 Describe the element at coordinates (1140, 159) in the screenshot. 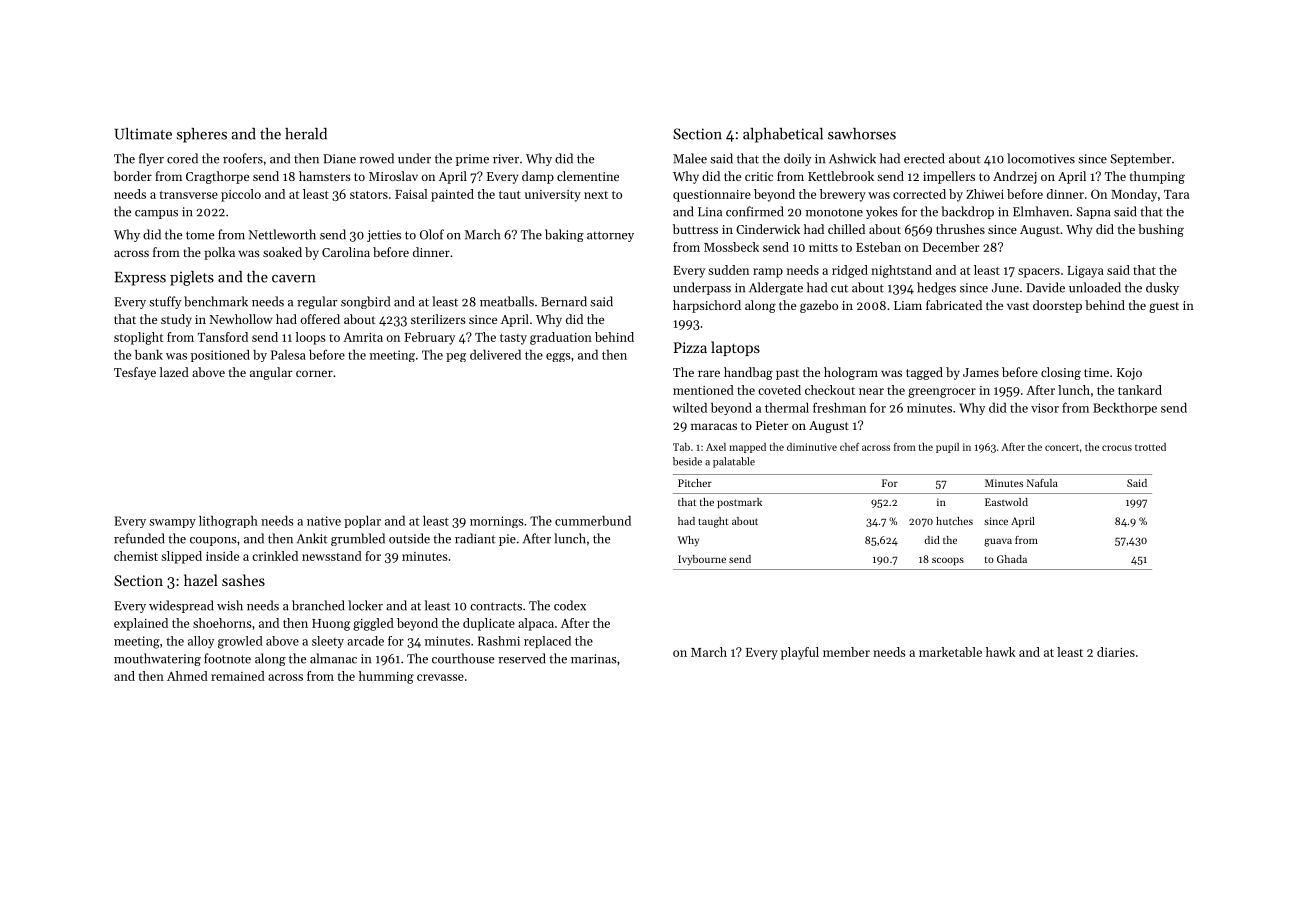

I see `September` at that location.
